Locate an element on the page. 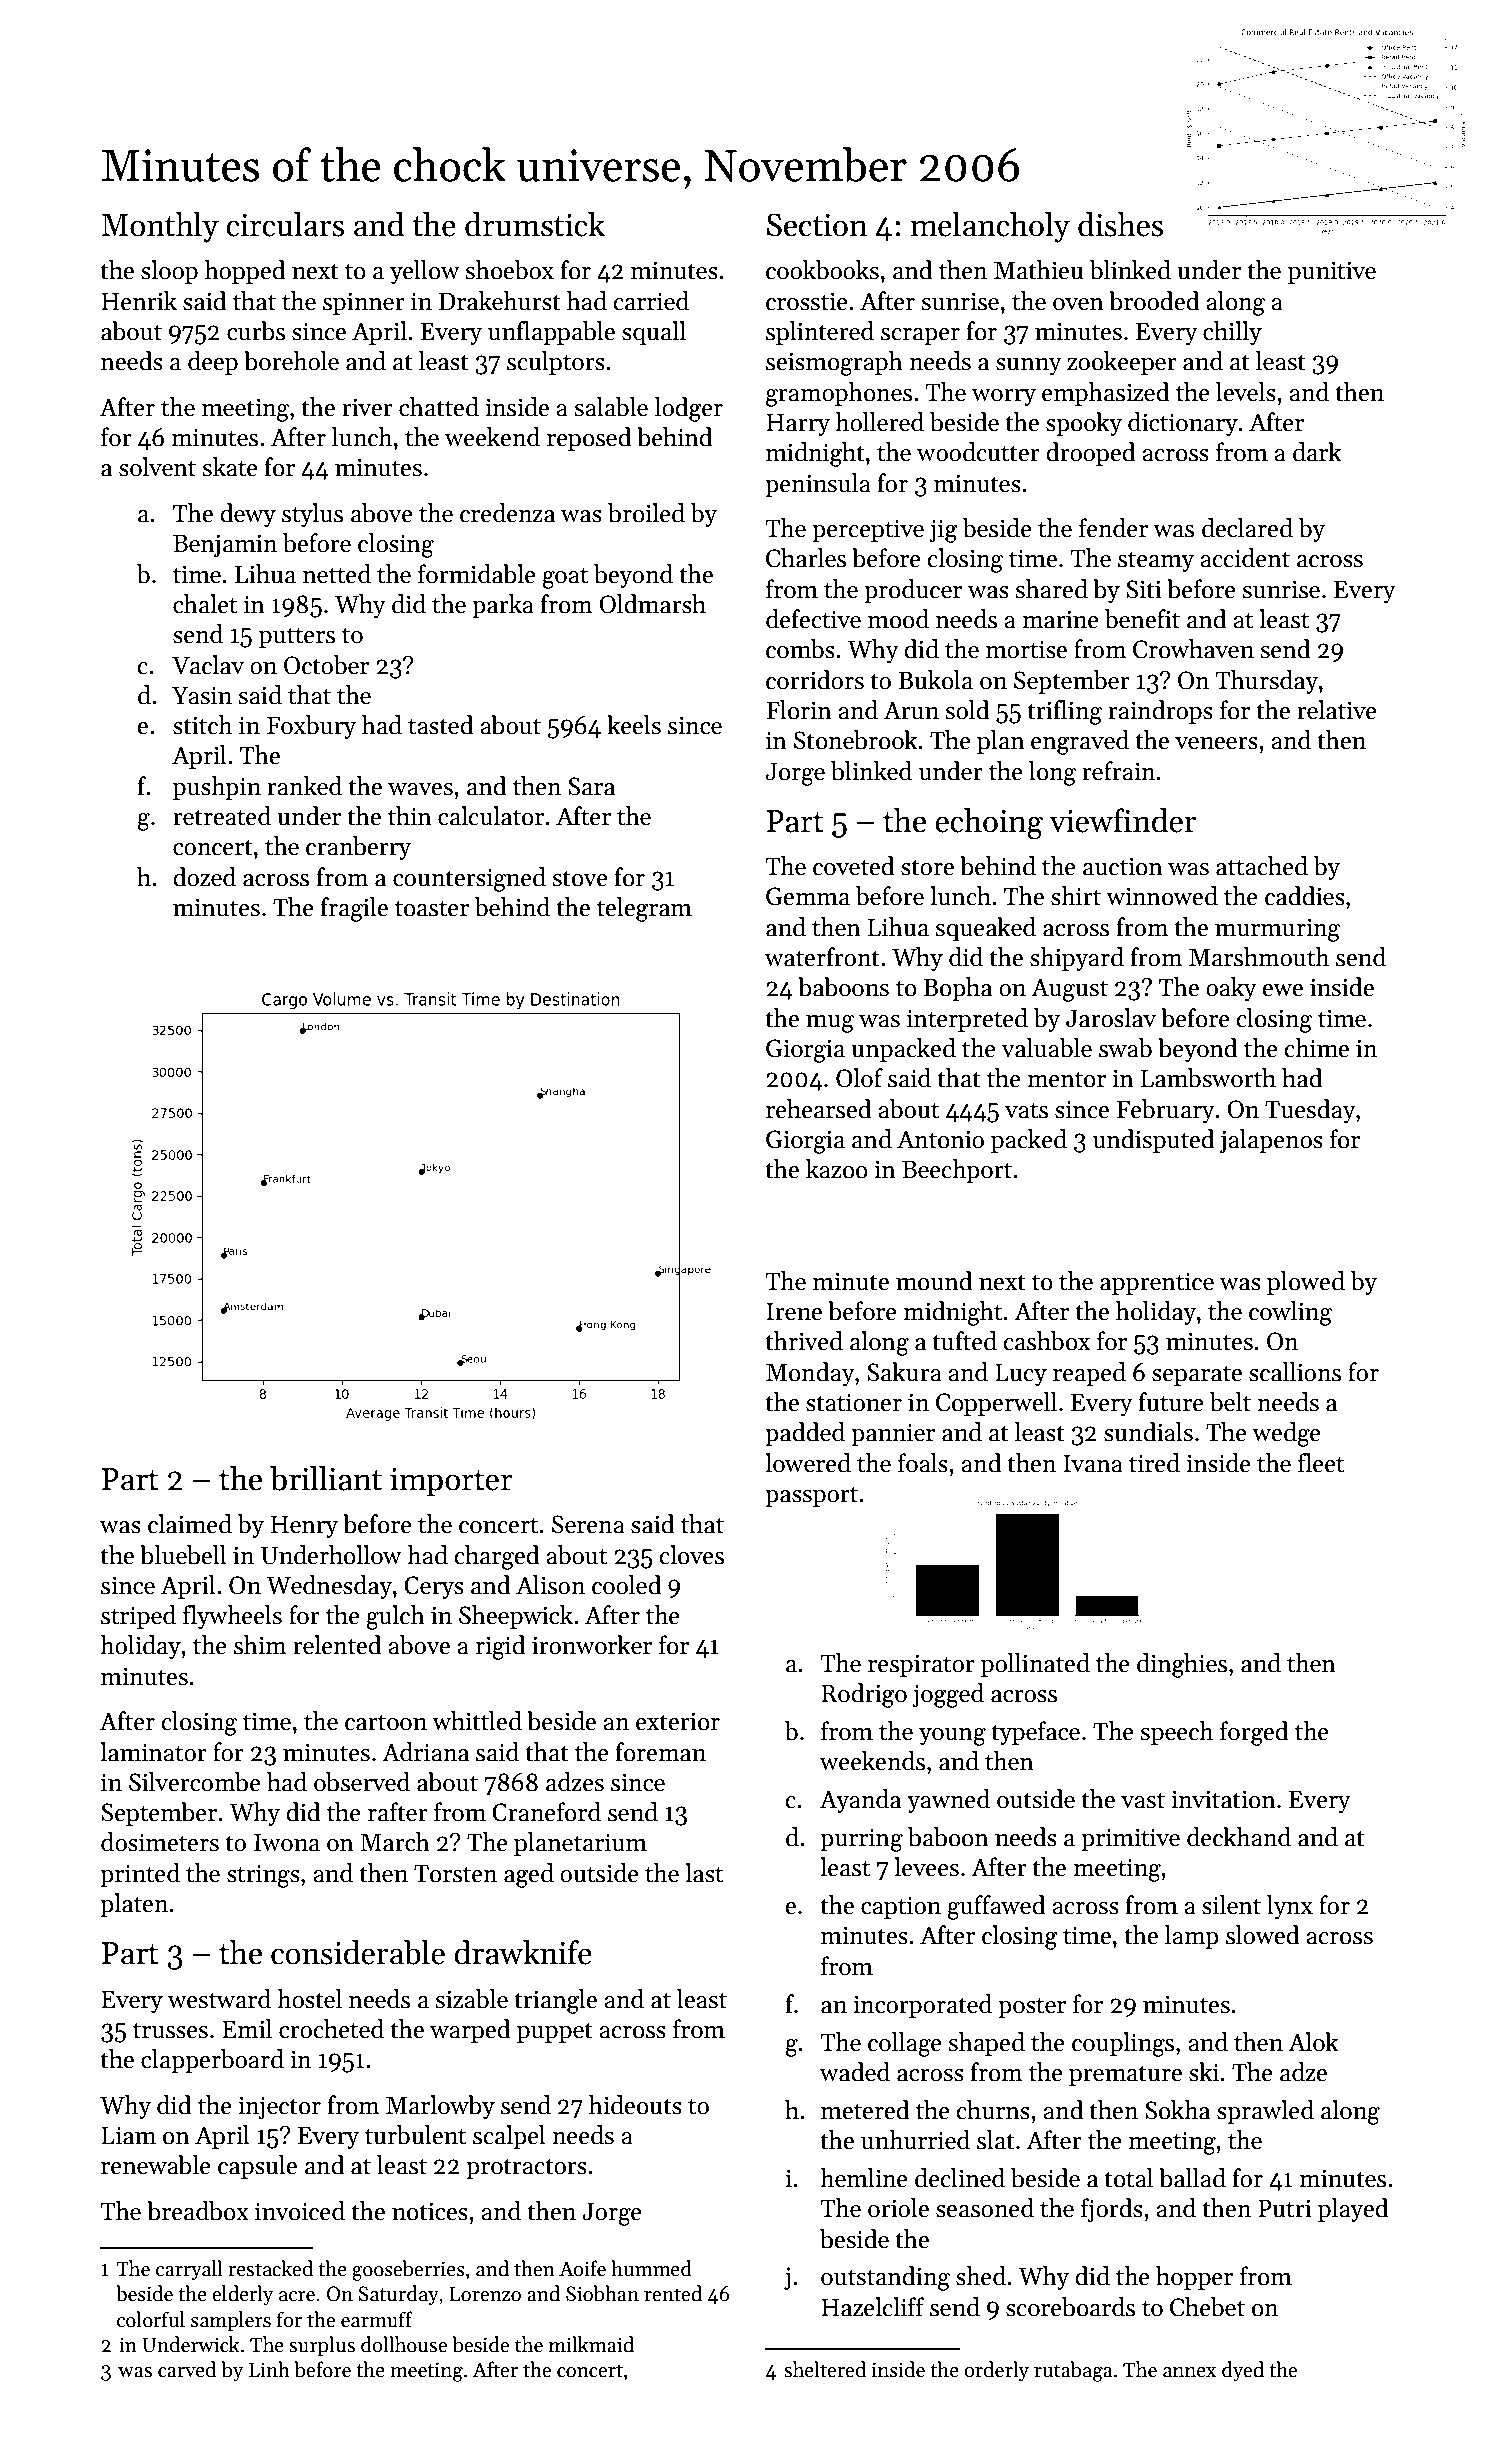  invoiced is located at coordinates (300, 2211).
